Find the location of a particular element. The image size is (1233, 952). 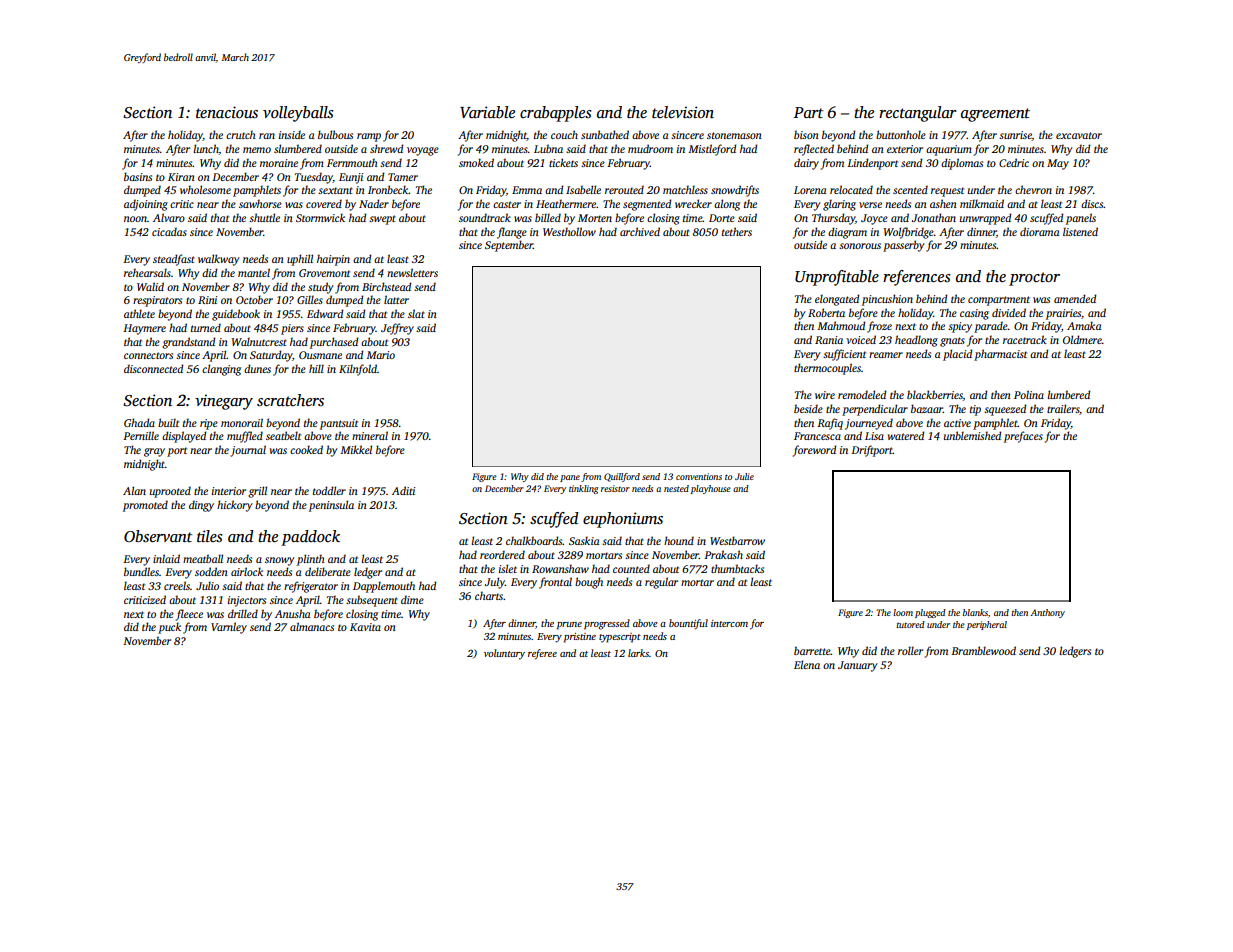

Julie is located at coordinates (744, 476).
